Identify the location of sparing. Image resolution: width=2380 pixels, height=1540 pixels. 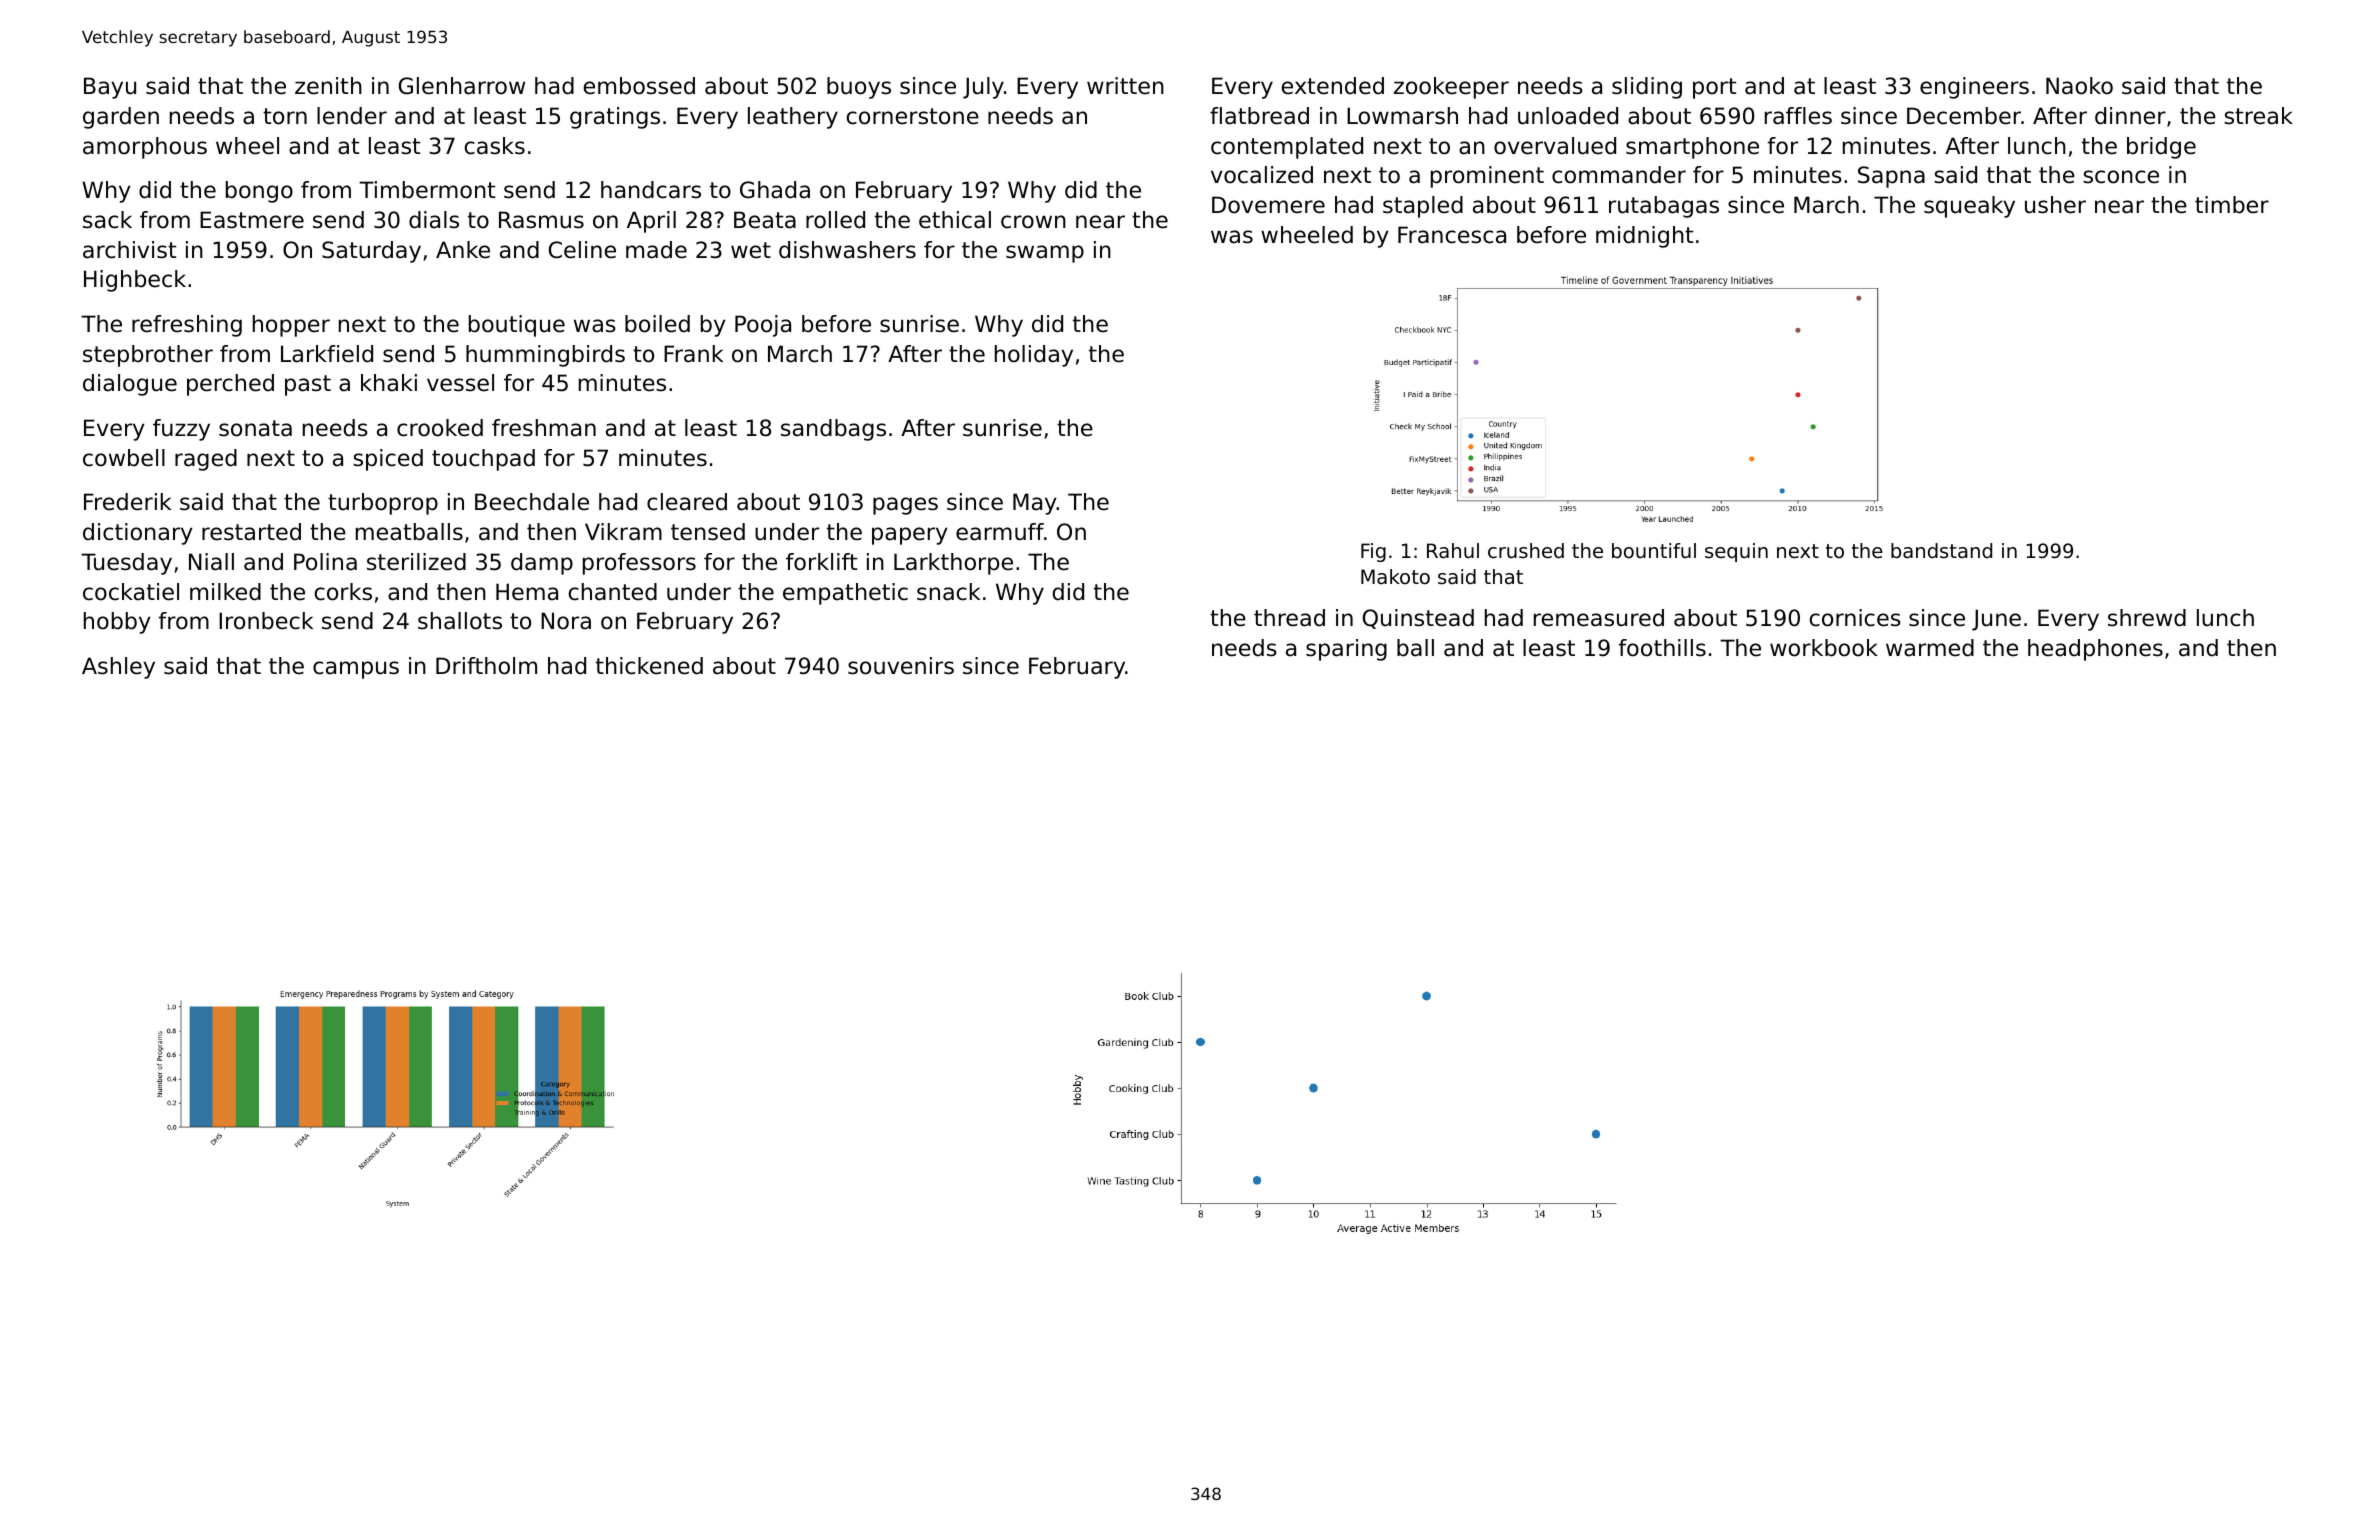
(1346, 650).
